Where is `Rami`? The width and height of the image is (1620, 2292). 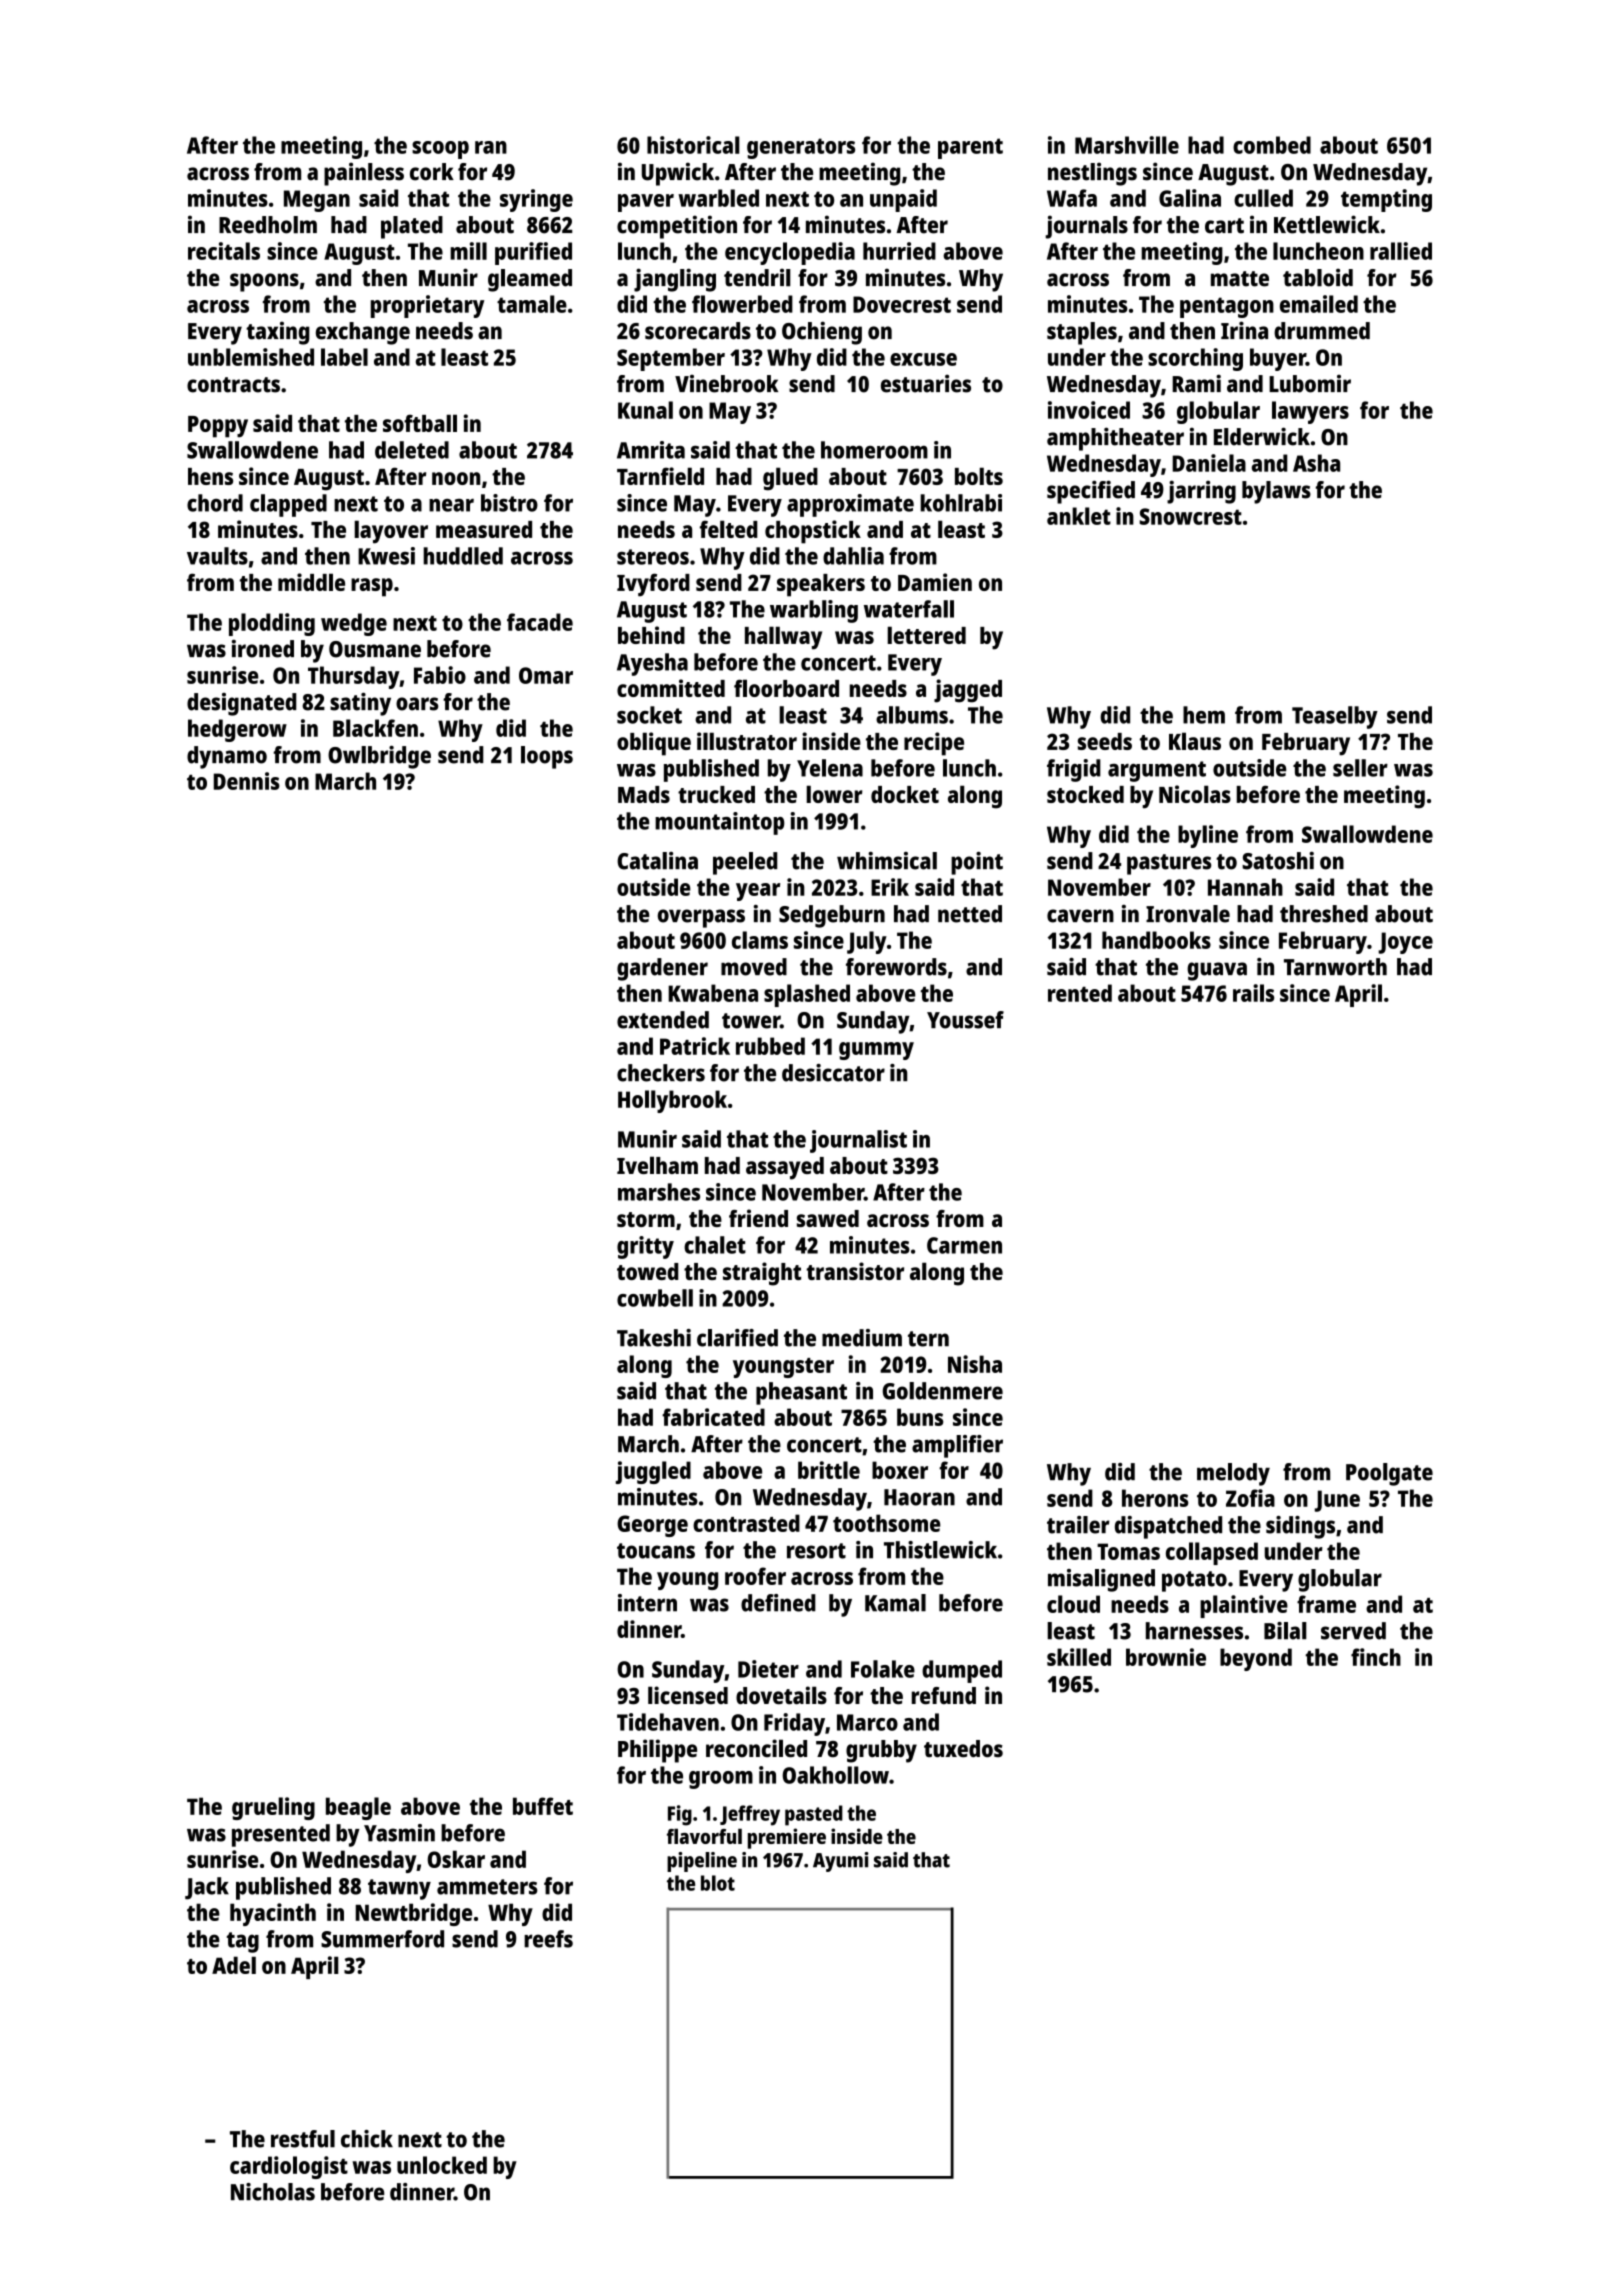 Rami is located at coordinates (1196, 383).
